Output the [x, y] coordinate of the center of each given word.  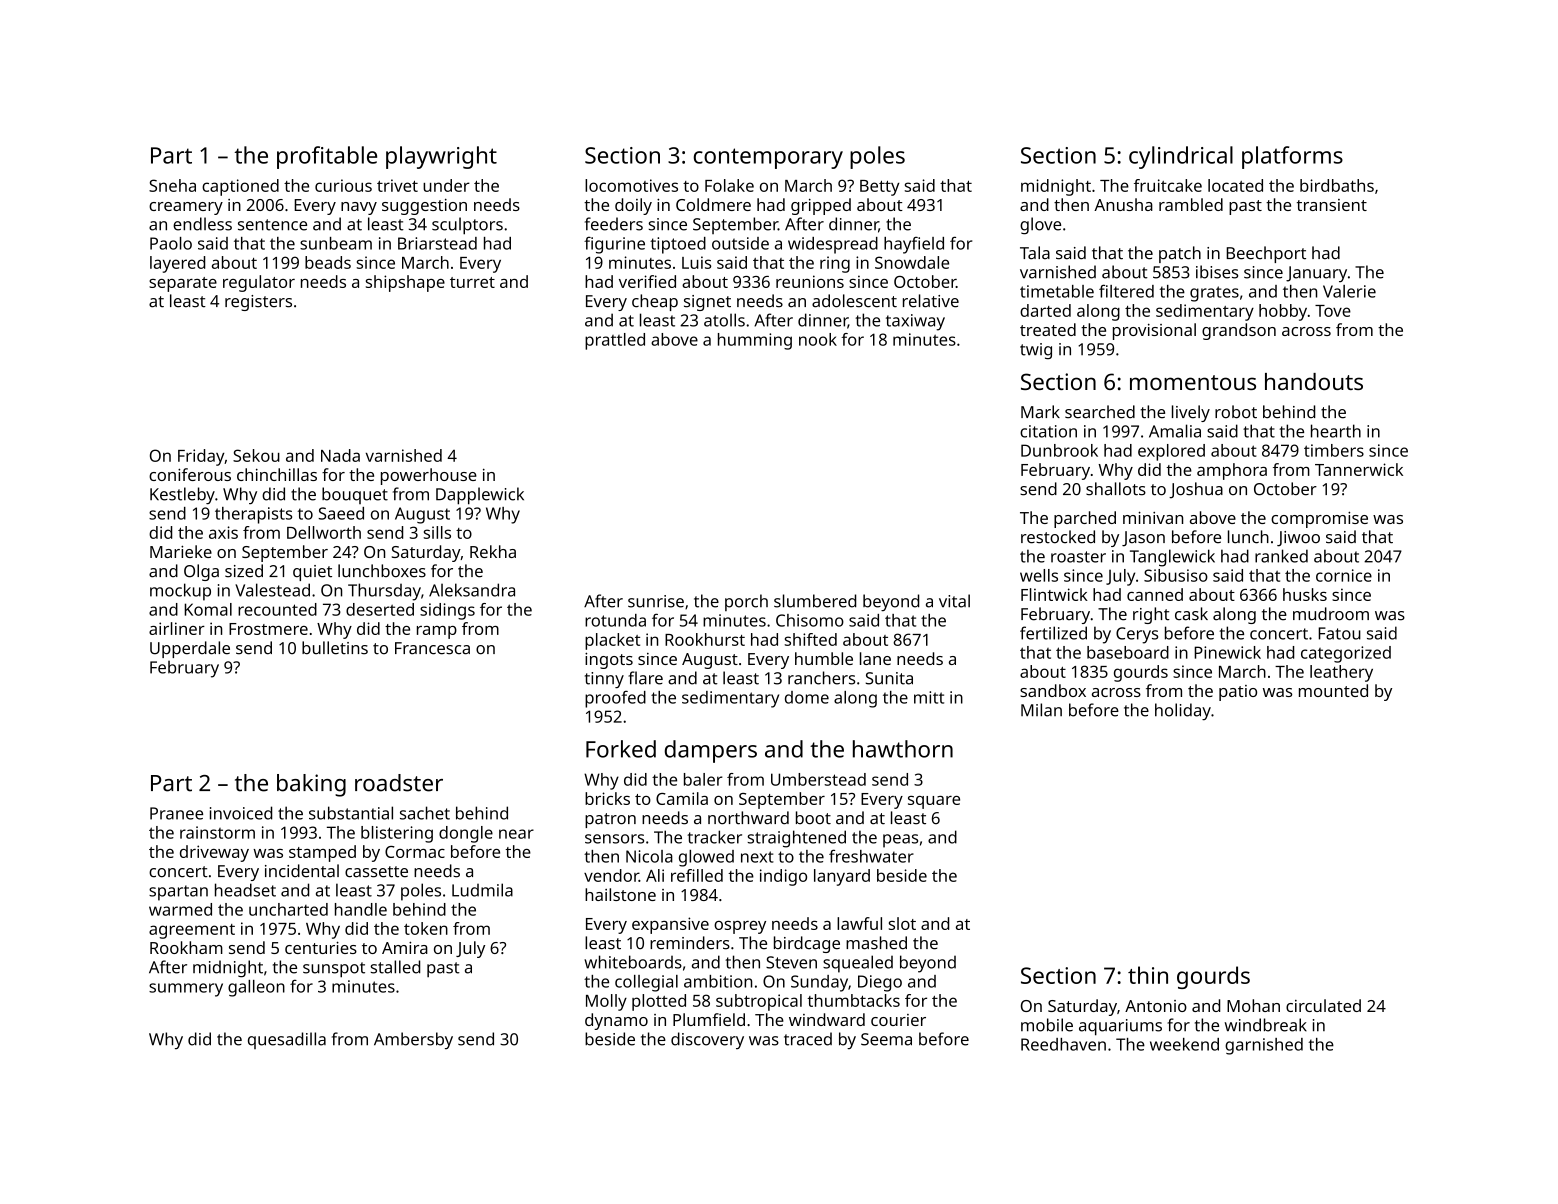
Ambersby [413, 1040]
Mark [1040, 412]
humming [755, 341]
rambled [1191, 204]
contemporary [768, 158]
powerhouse [429, 476]
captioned [240, 187]
